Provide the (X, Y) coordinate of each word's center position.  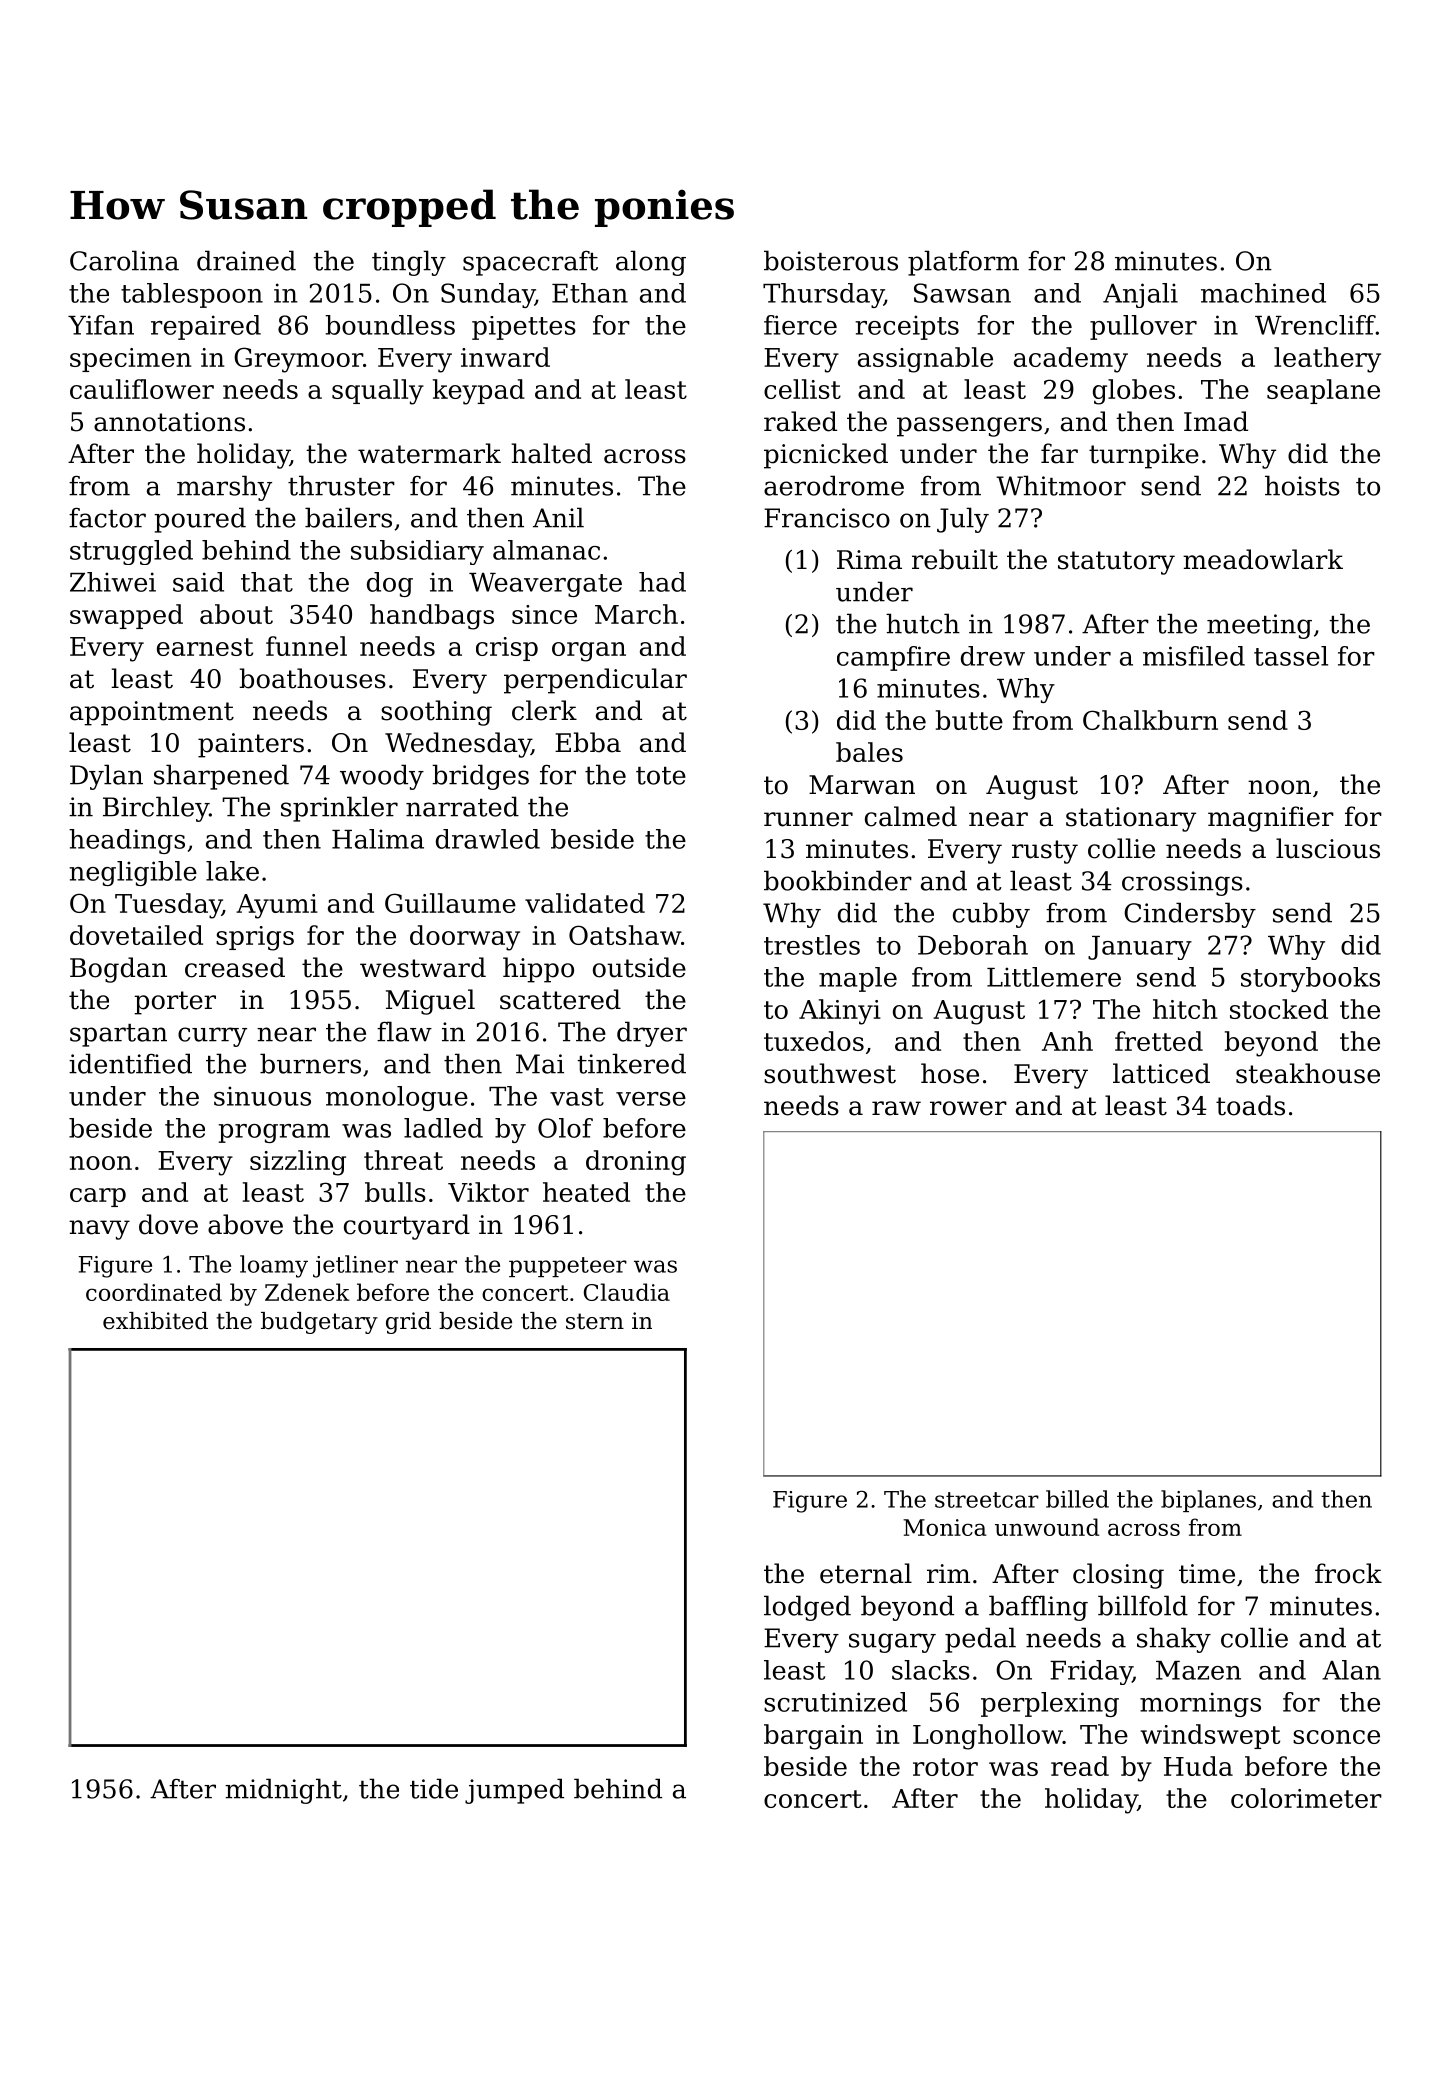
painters (251, 745)
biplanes (1208, 1501)
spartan (118, 1035)
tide (434, 1788)
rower (968, 1108)
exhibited (155, 1321)
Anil (558, 517)
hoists (1302, 485)
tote (661, 776)
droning (636, 1163)
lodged (807, 1608)
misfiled (1194, 656)
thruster (341, 485)
